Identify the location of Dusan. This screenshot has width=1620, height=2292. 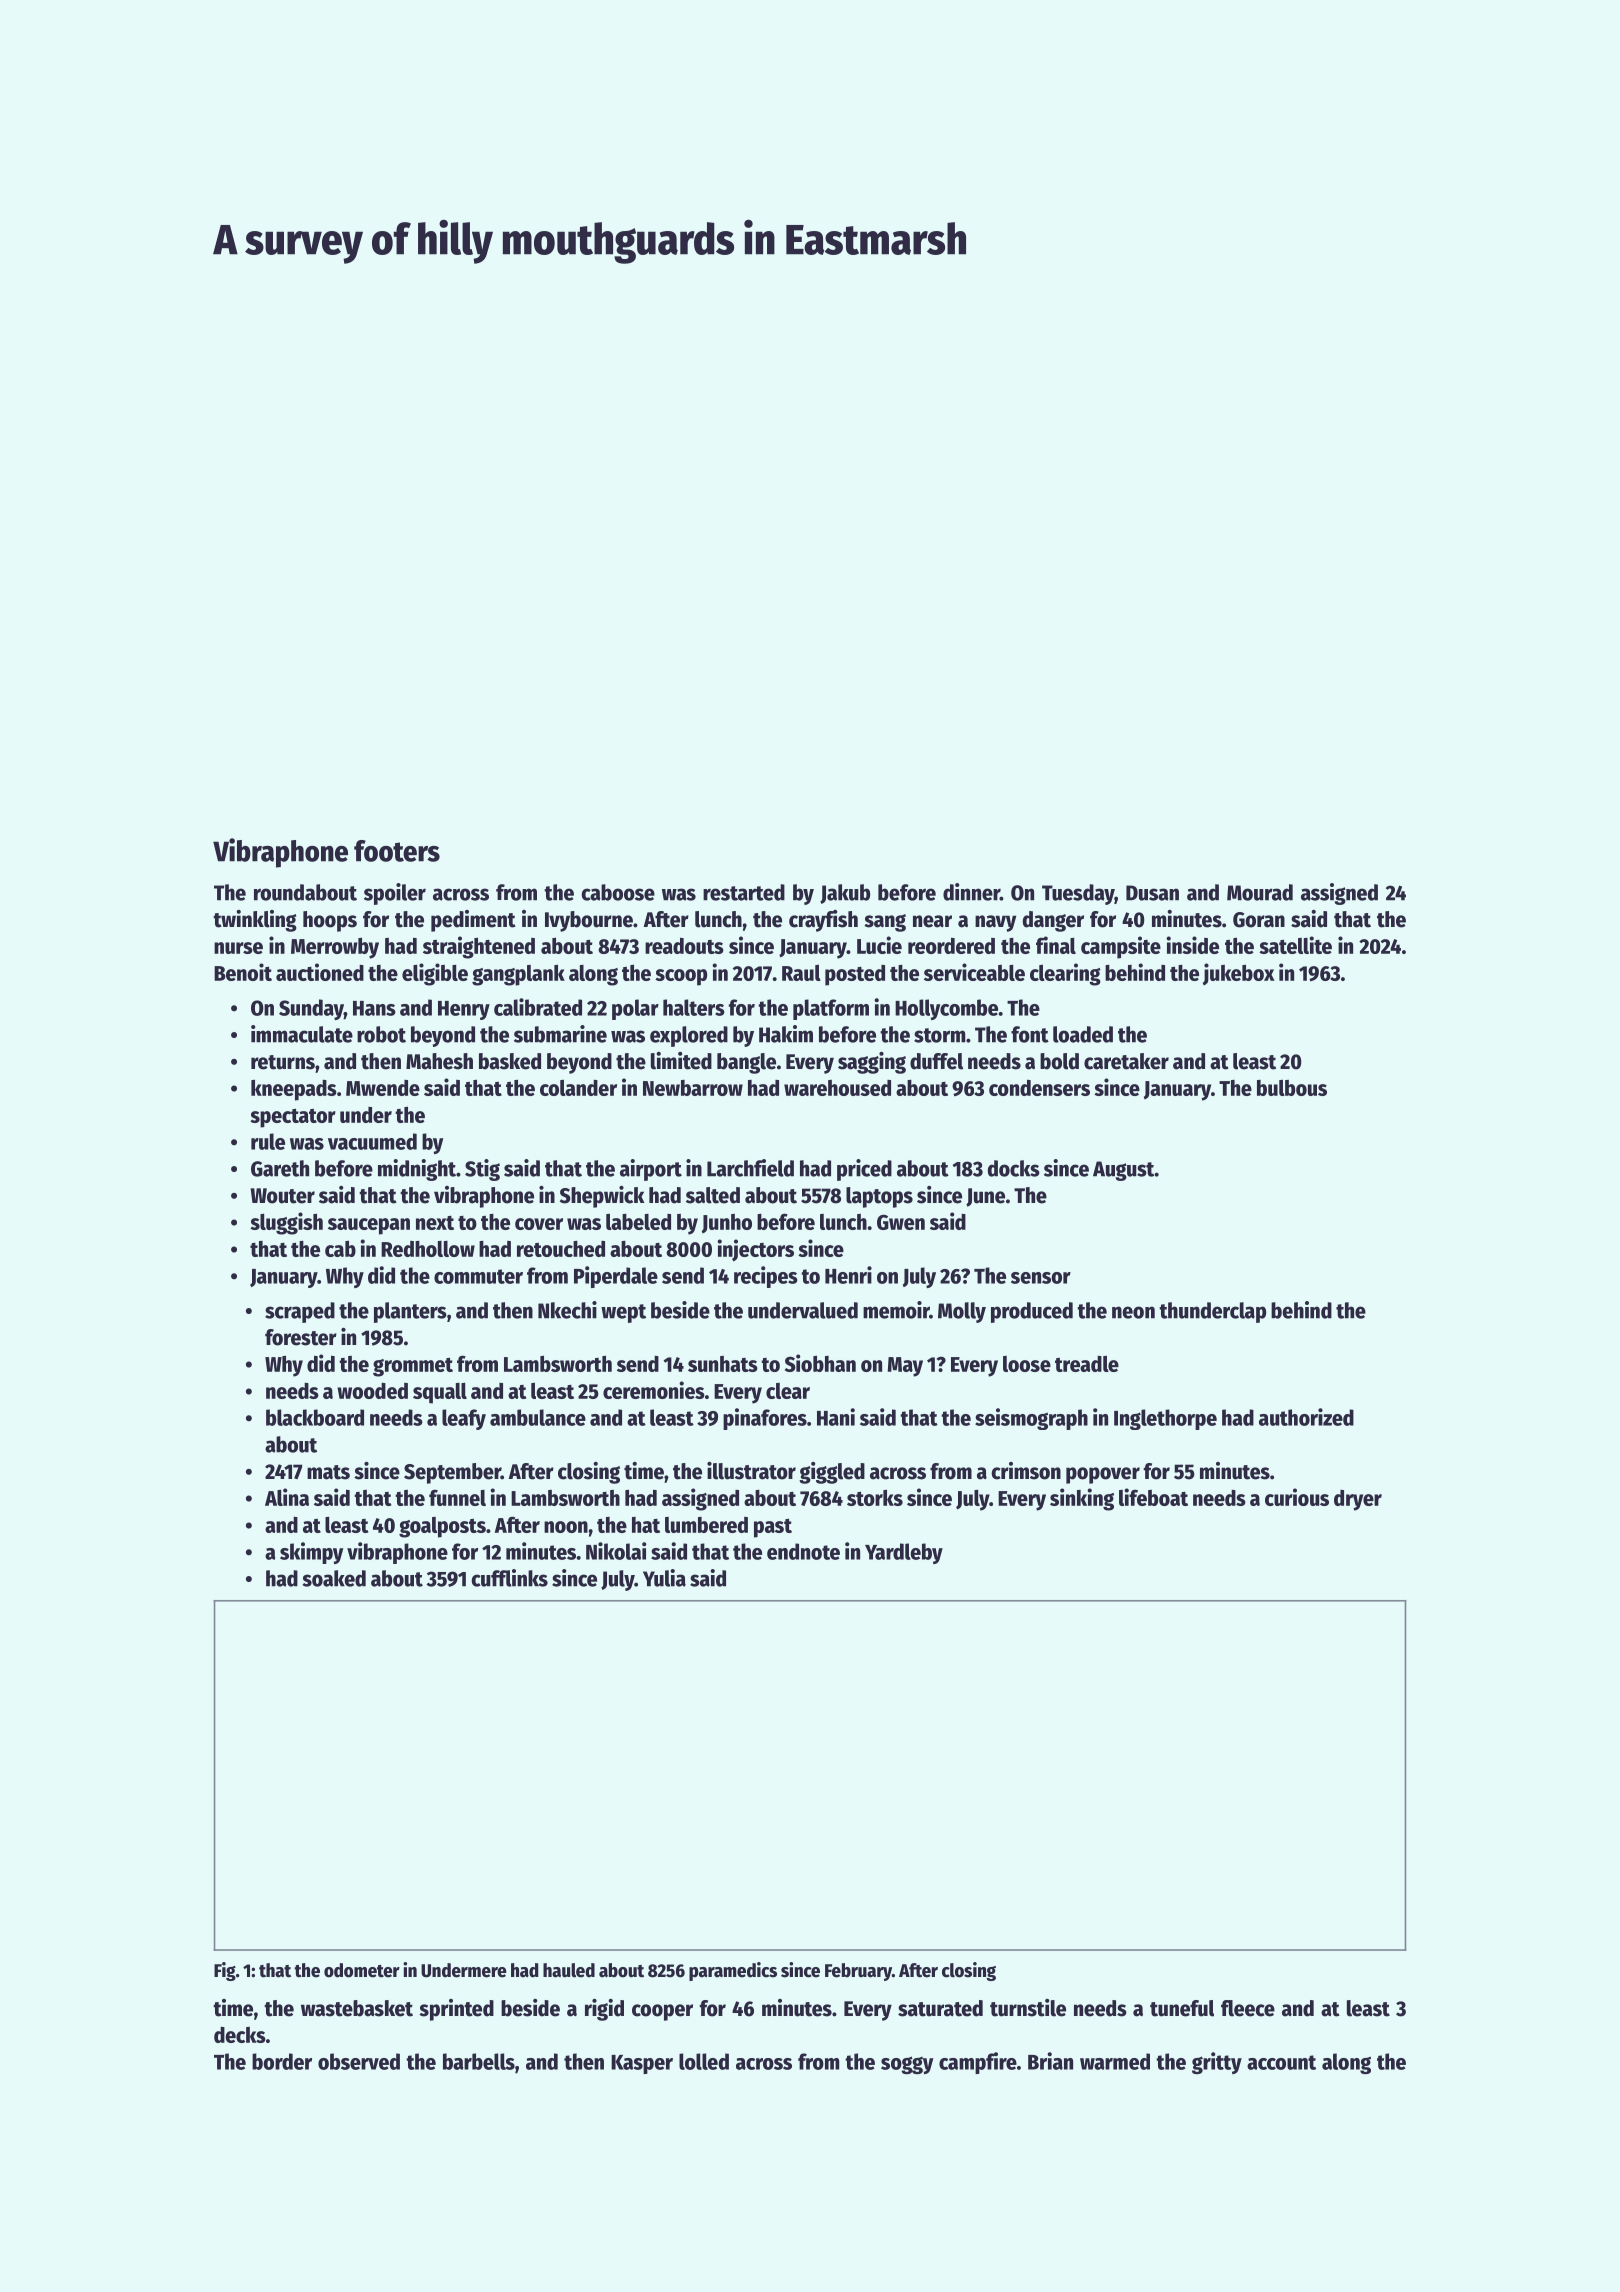
(1152, 893).
